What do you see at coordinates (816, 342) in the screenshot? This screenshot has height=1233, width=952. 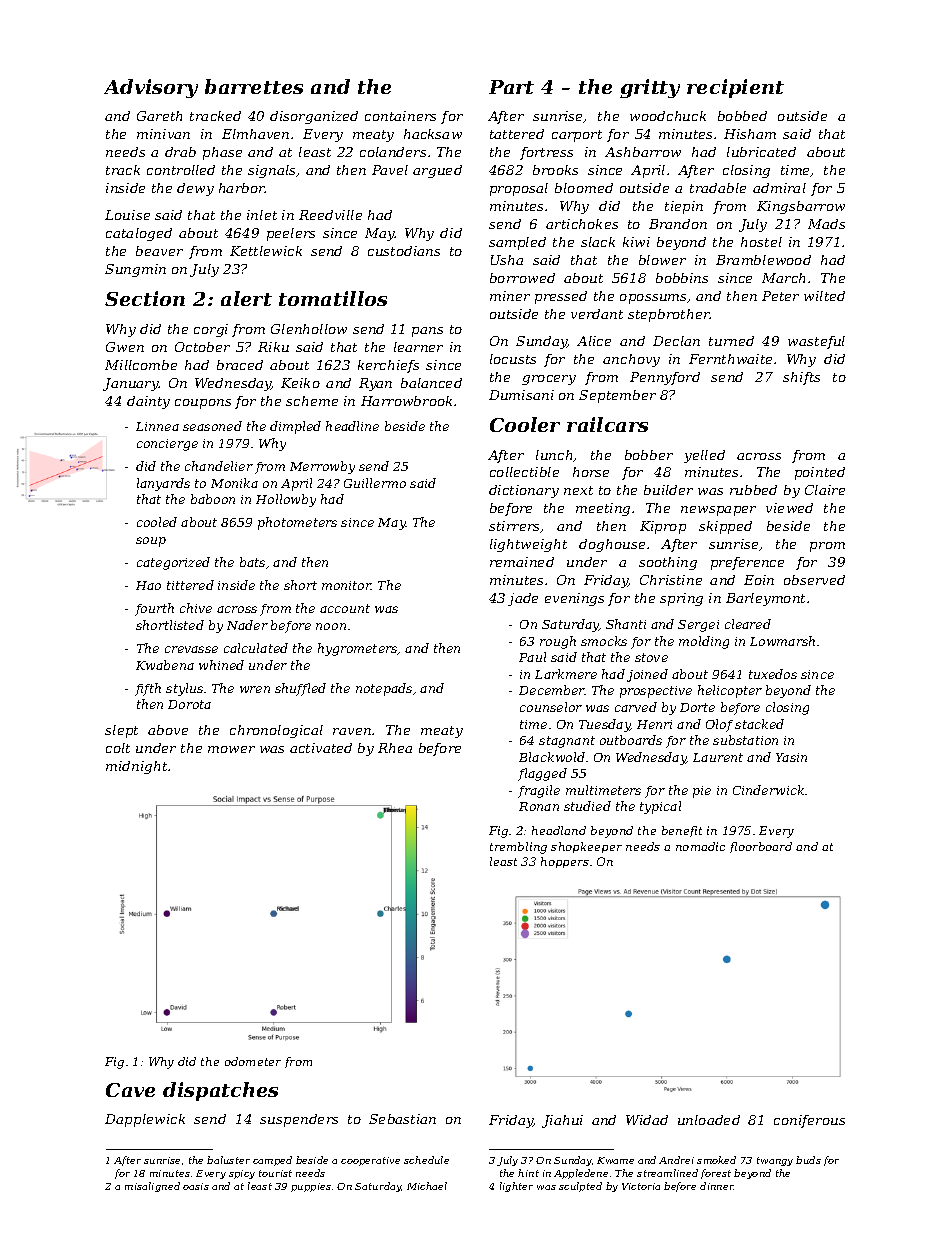 I see `wasteful` at bounding box center [816, 342].
